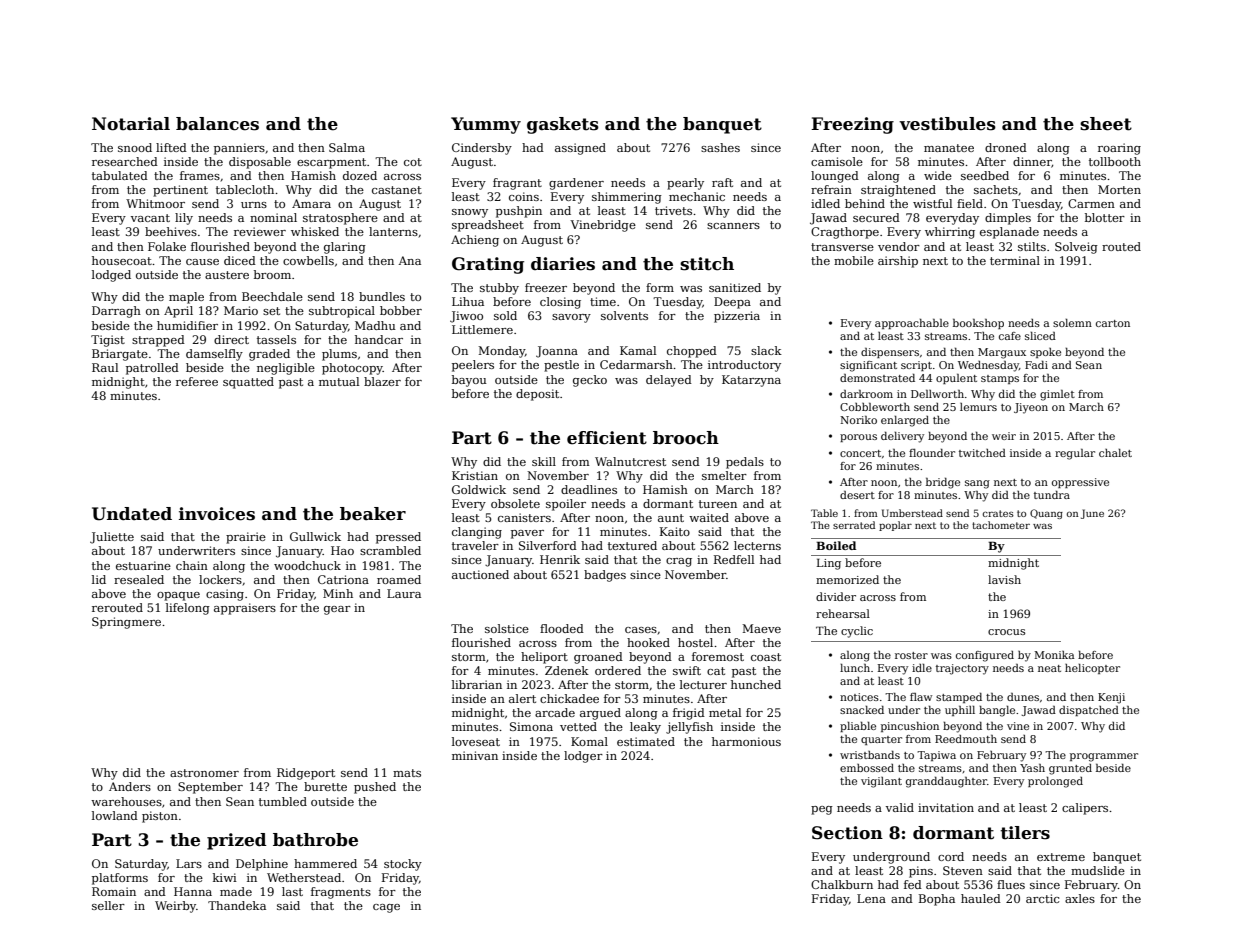  Describe the element at coordinates (1006, 147) in the screenshot. I see `droned` at that location.
